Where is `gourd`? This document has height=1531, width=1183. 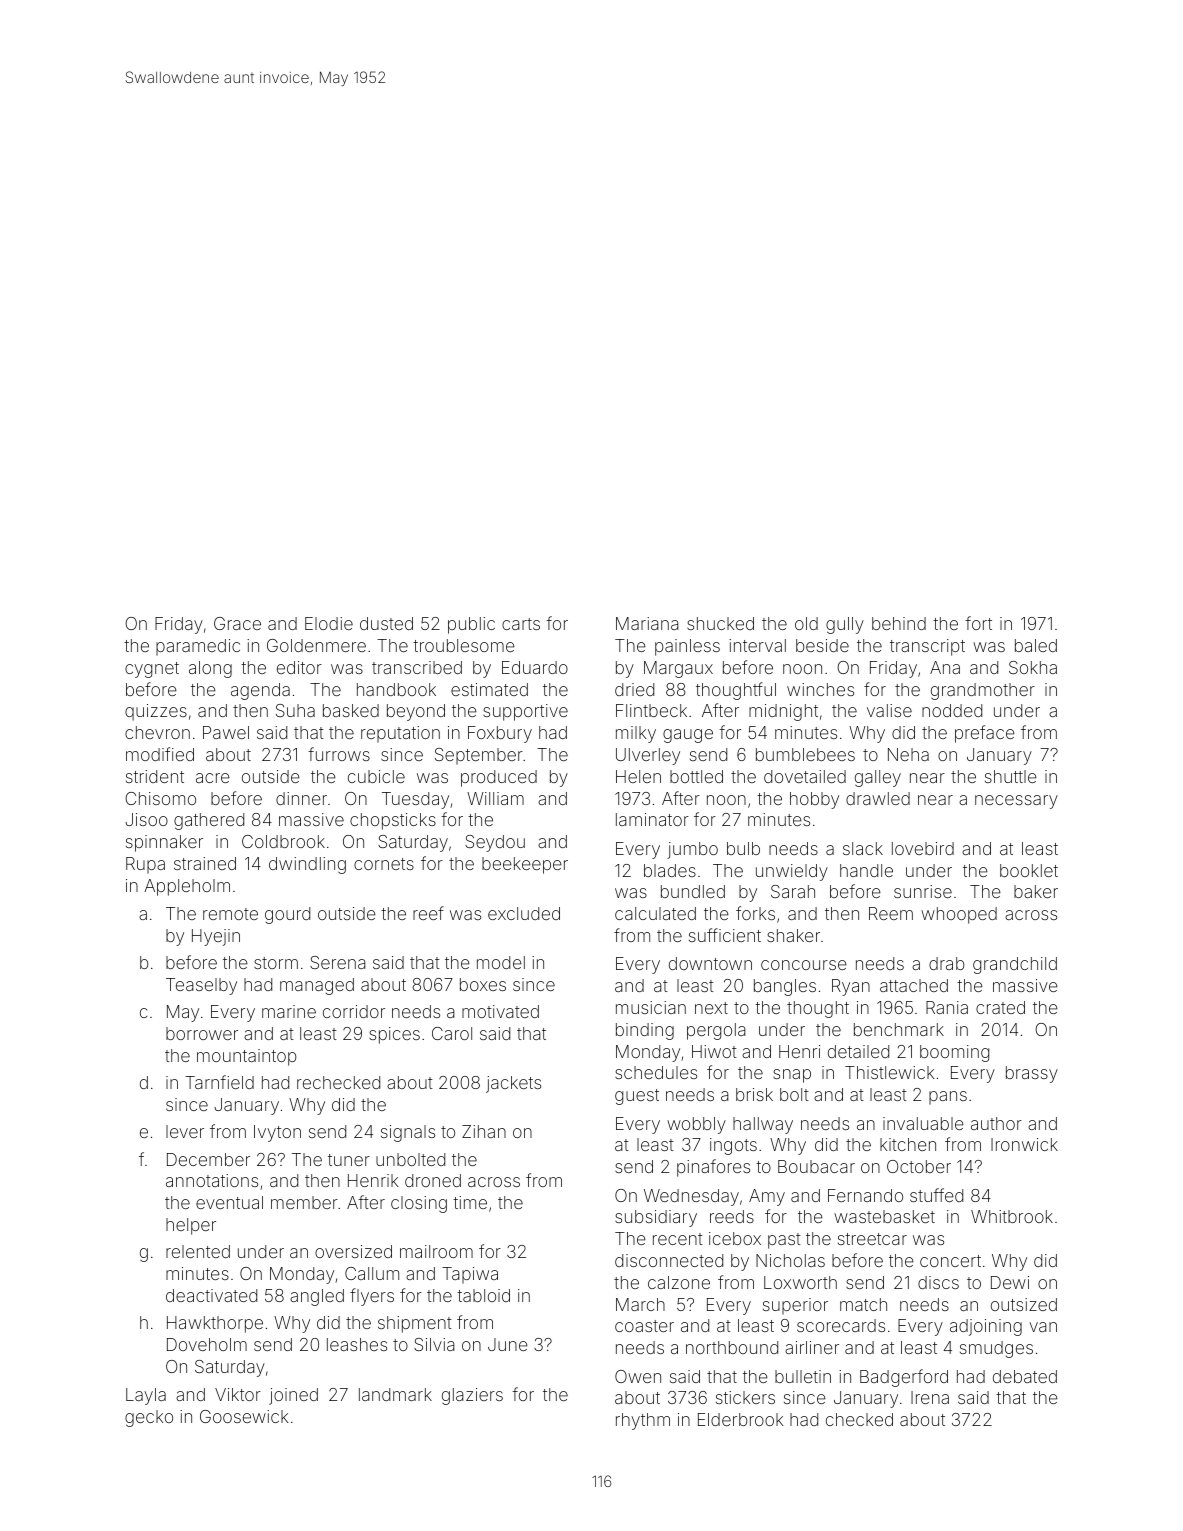
gourd is located at coordinates (287, 915).
